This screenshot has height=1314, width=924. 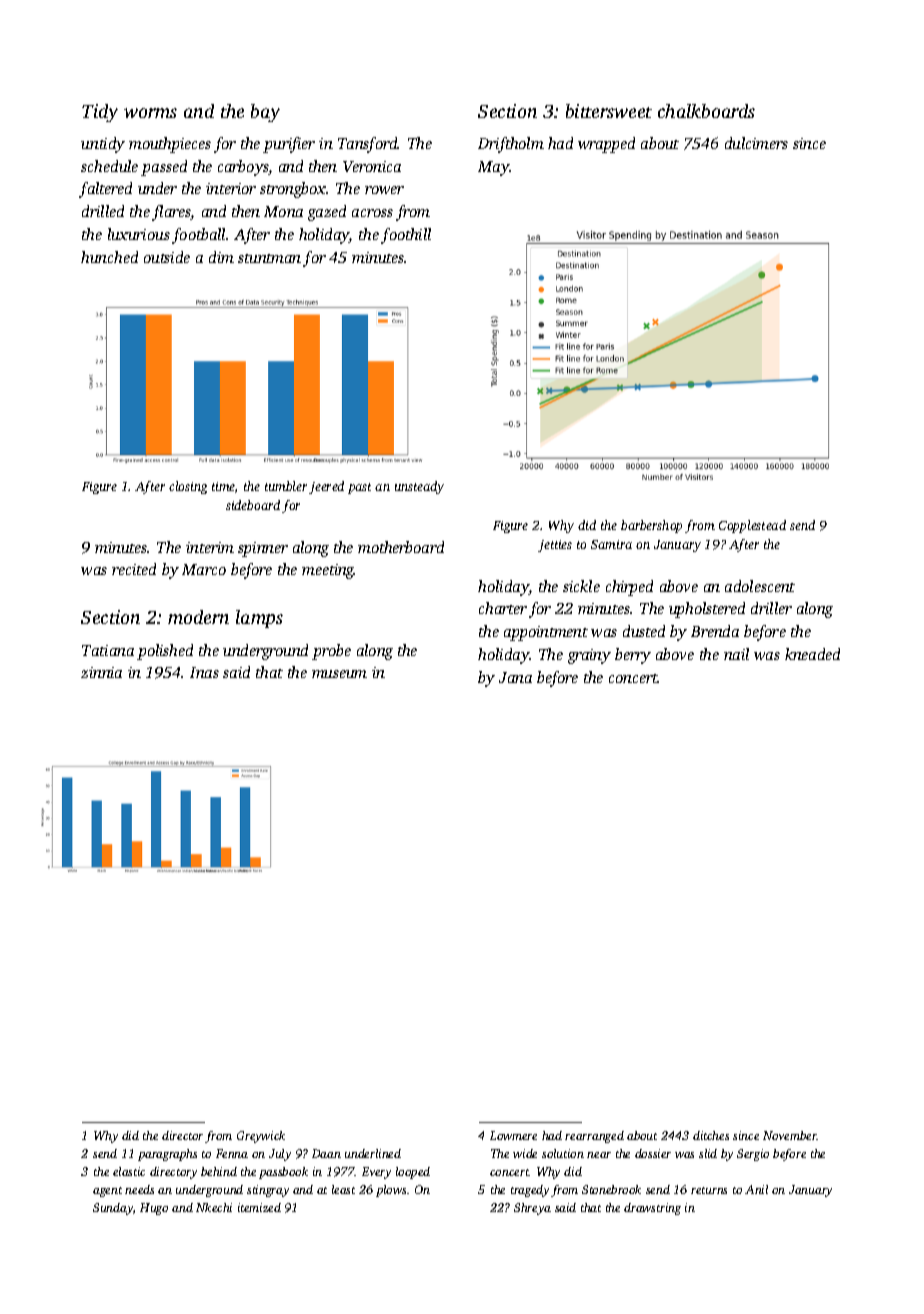 I want to click on Greywick, so click(x=261, y=1137).
